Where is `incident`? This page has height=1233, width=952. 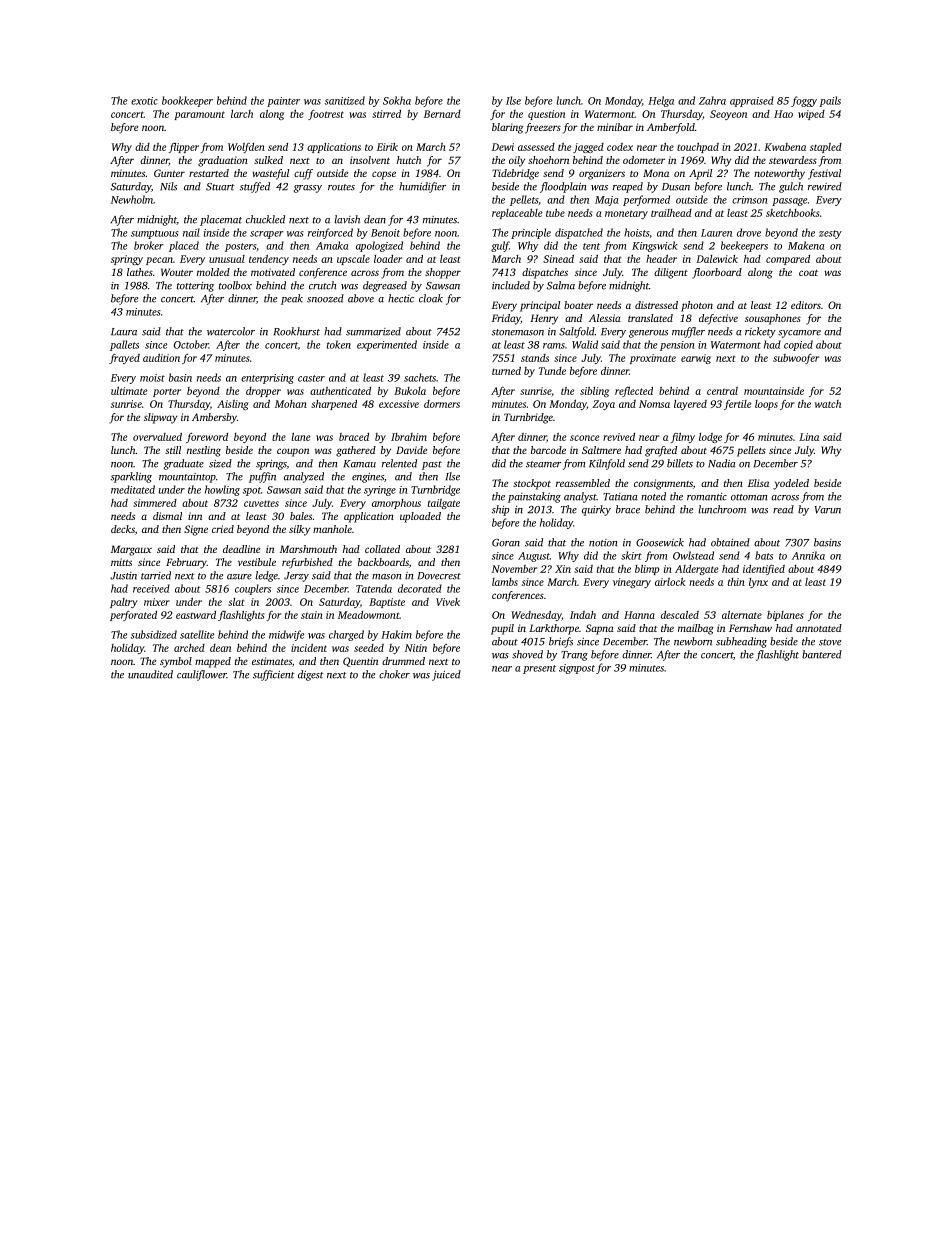
incident is located at coordinates (309, 648).
